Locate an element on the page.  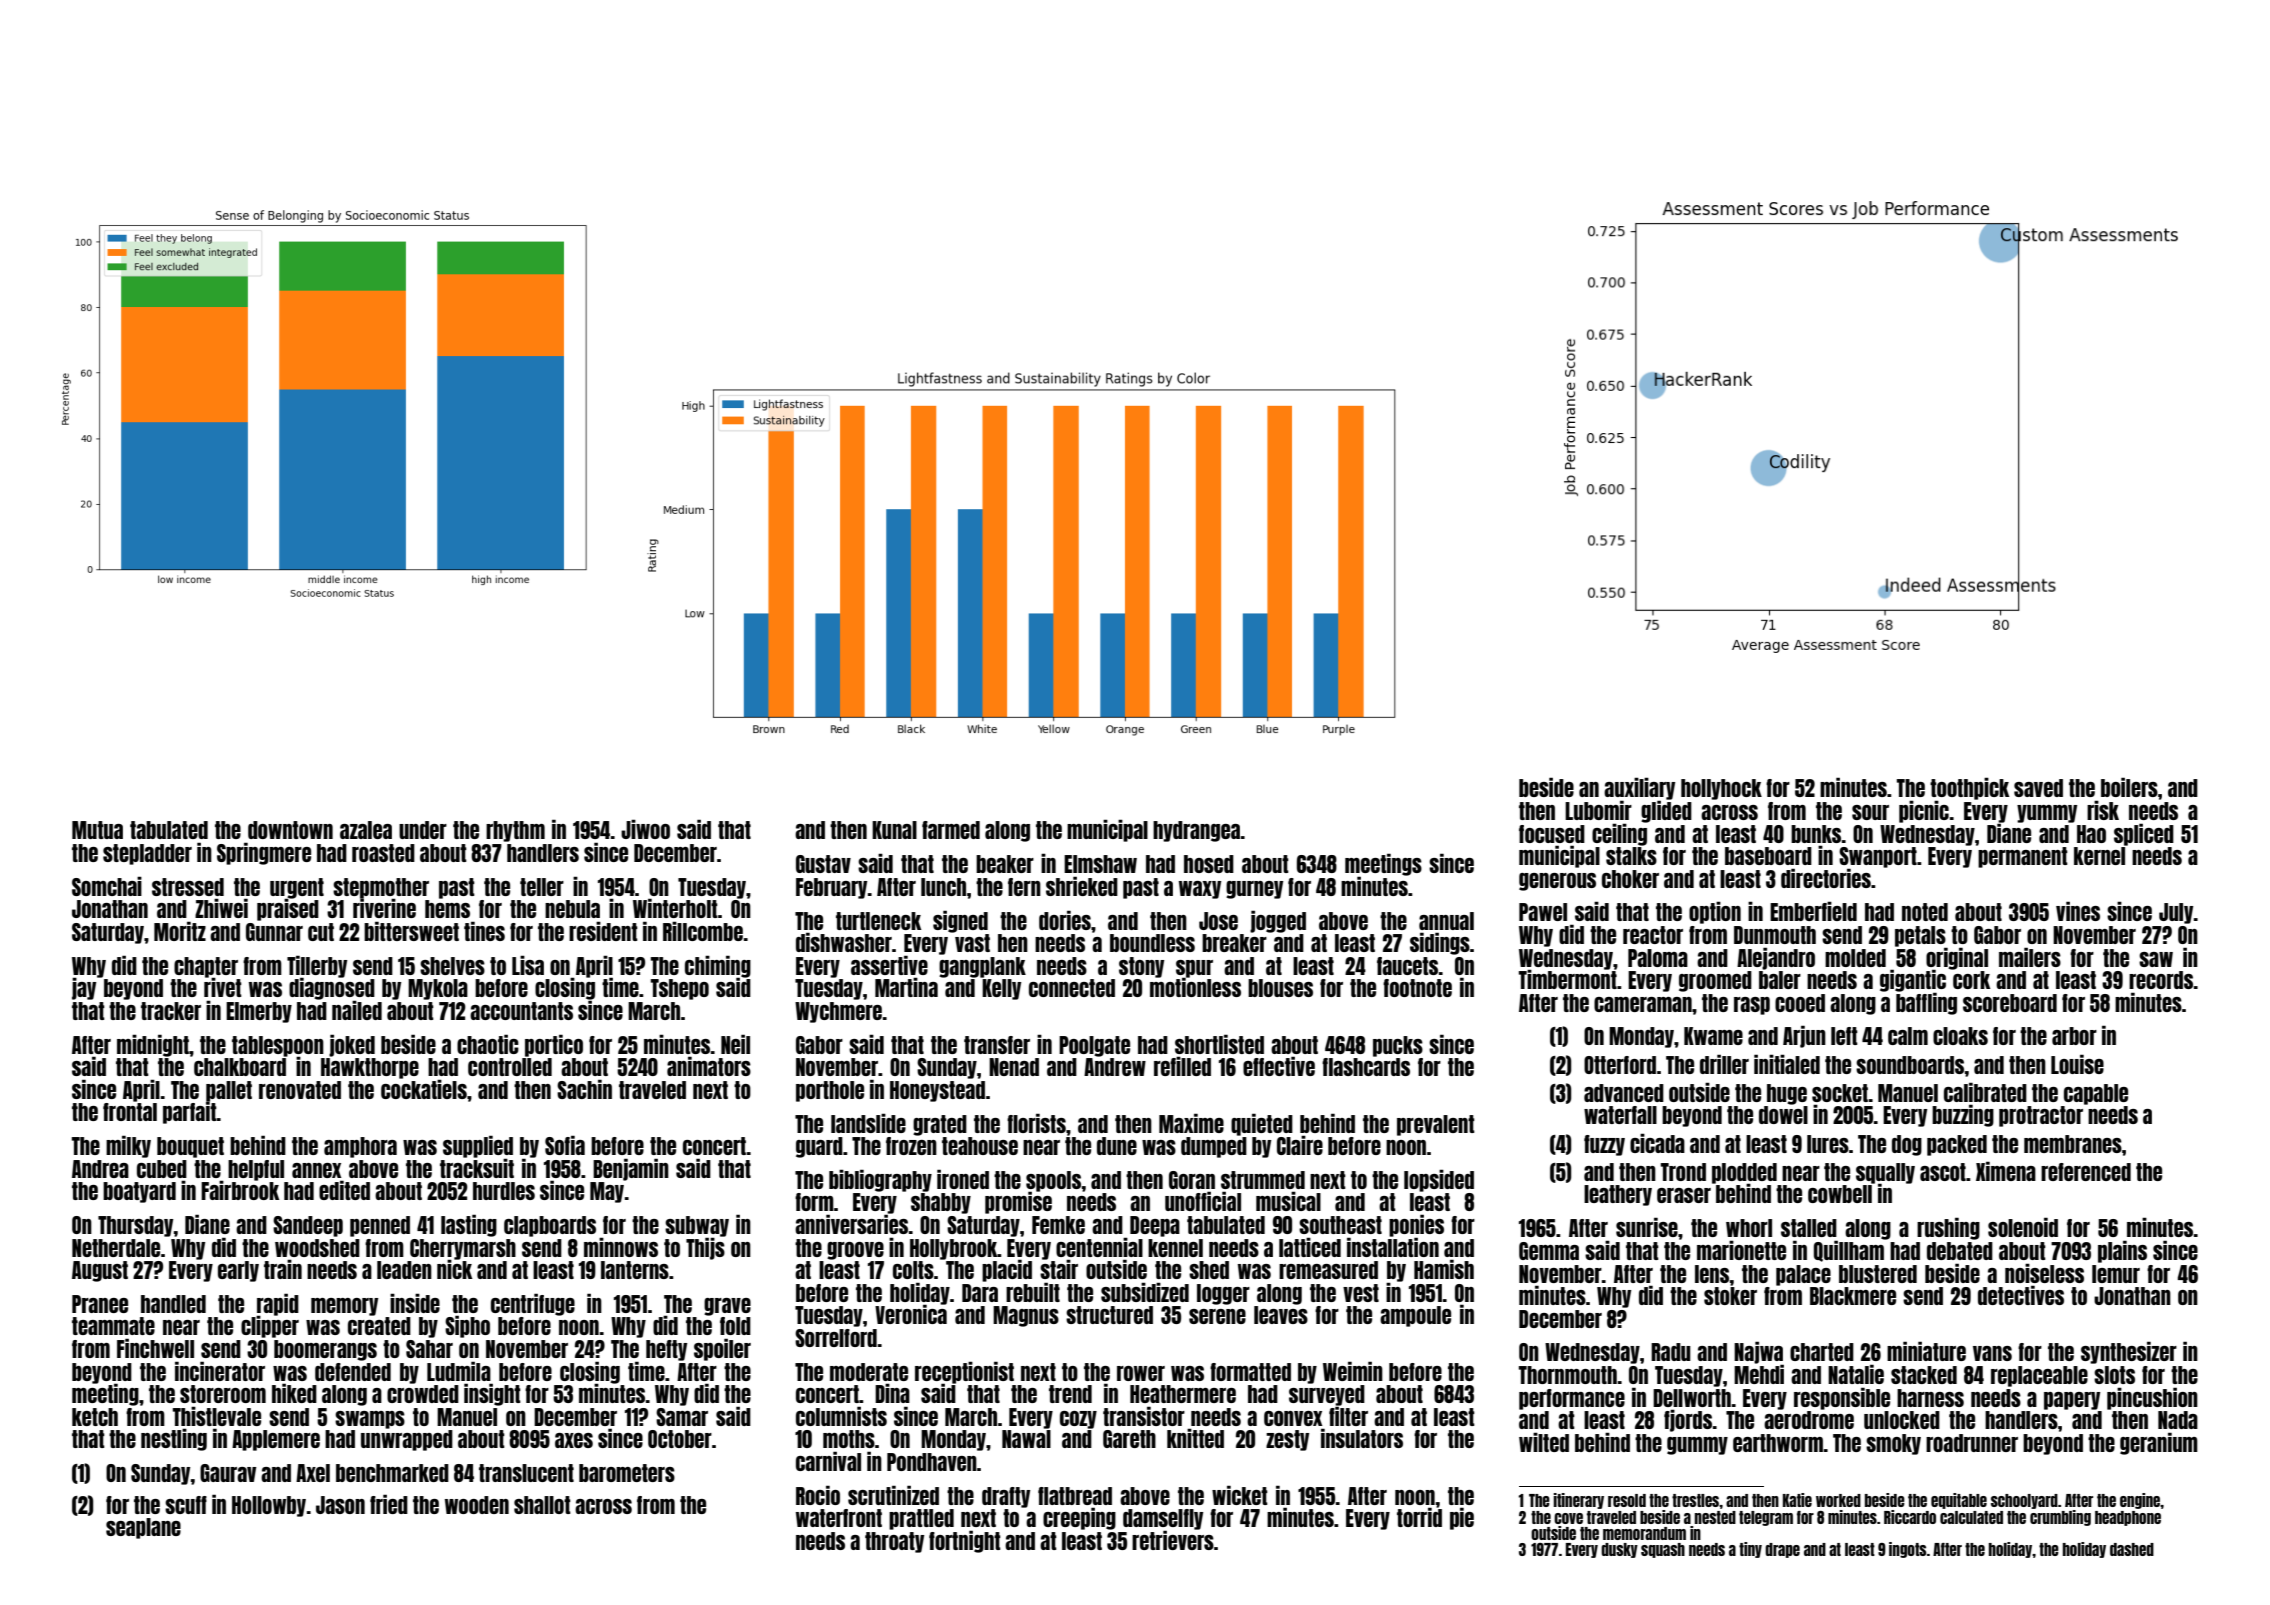
milky is located at coordinates (128, 1146).
